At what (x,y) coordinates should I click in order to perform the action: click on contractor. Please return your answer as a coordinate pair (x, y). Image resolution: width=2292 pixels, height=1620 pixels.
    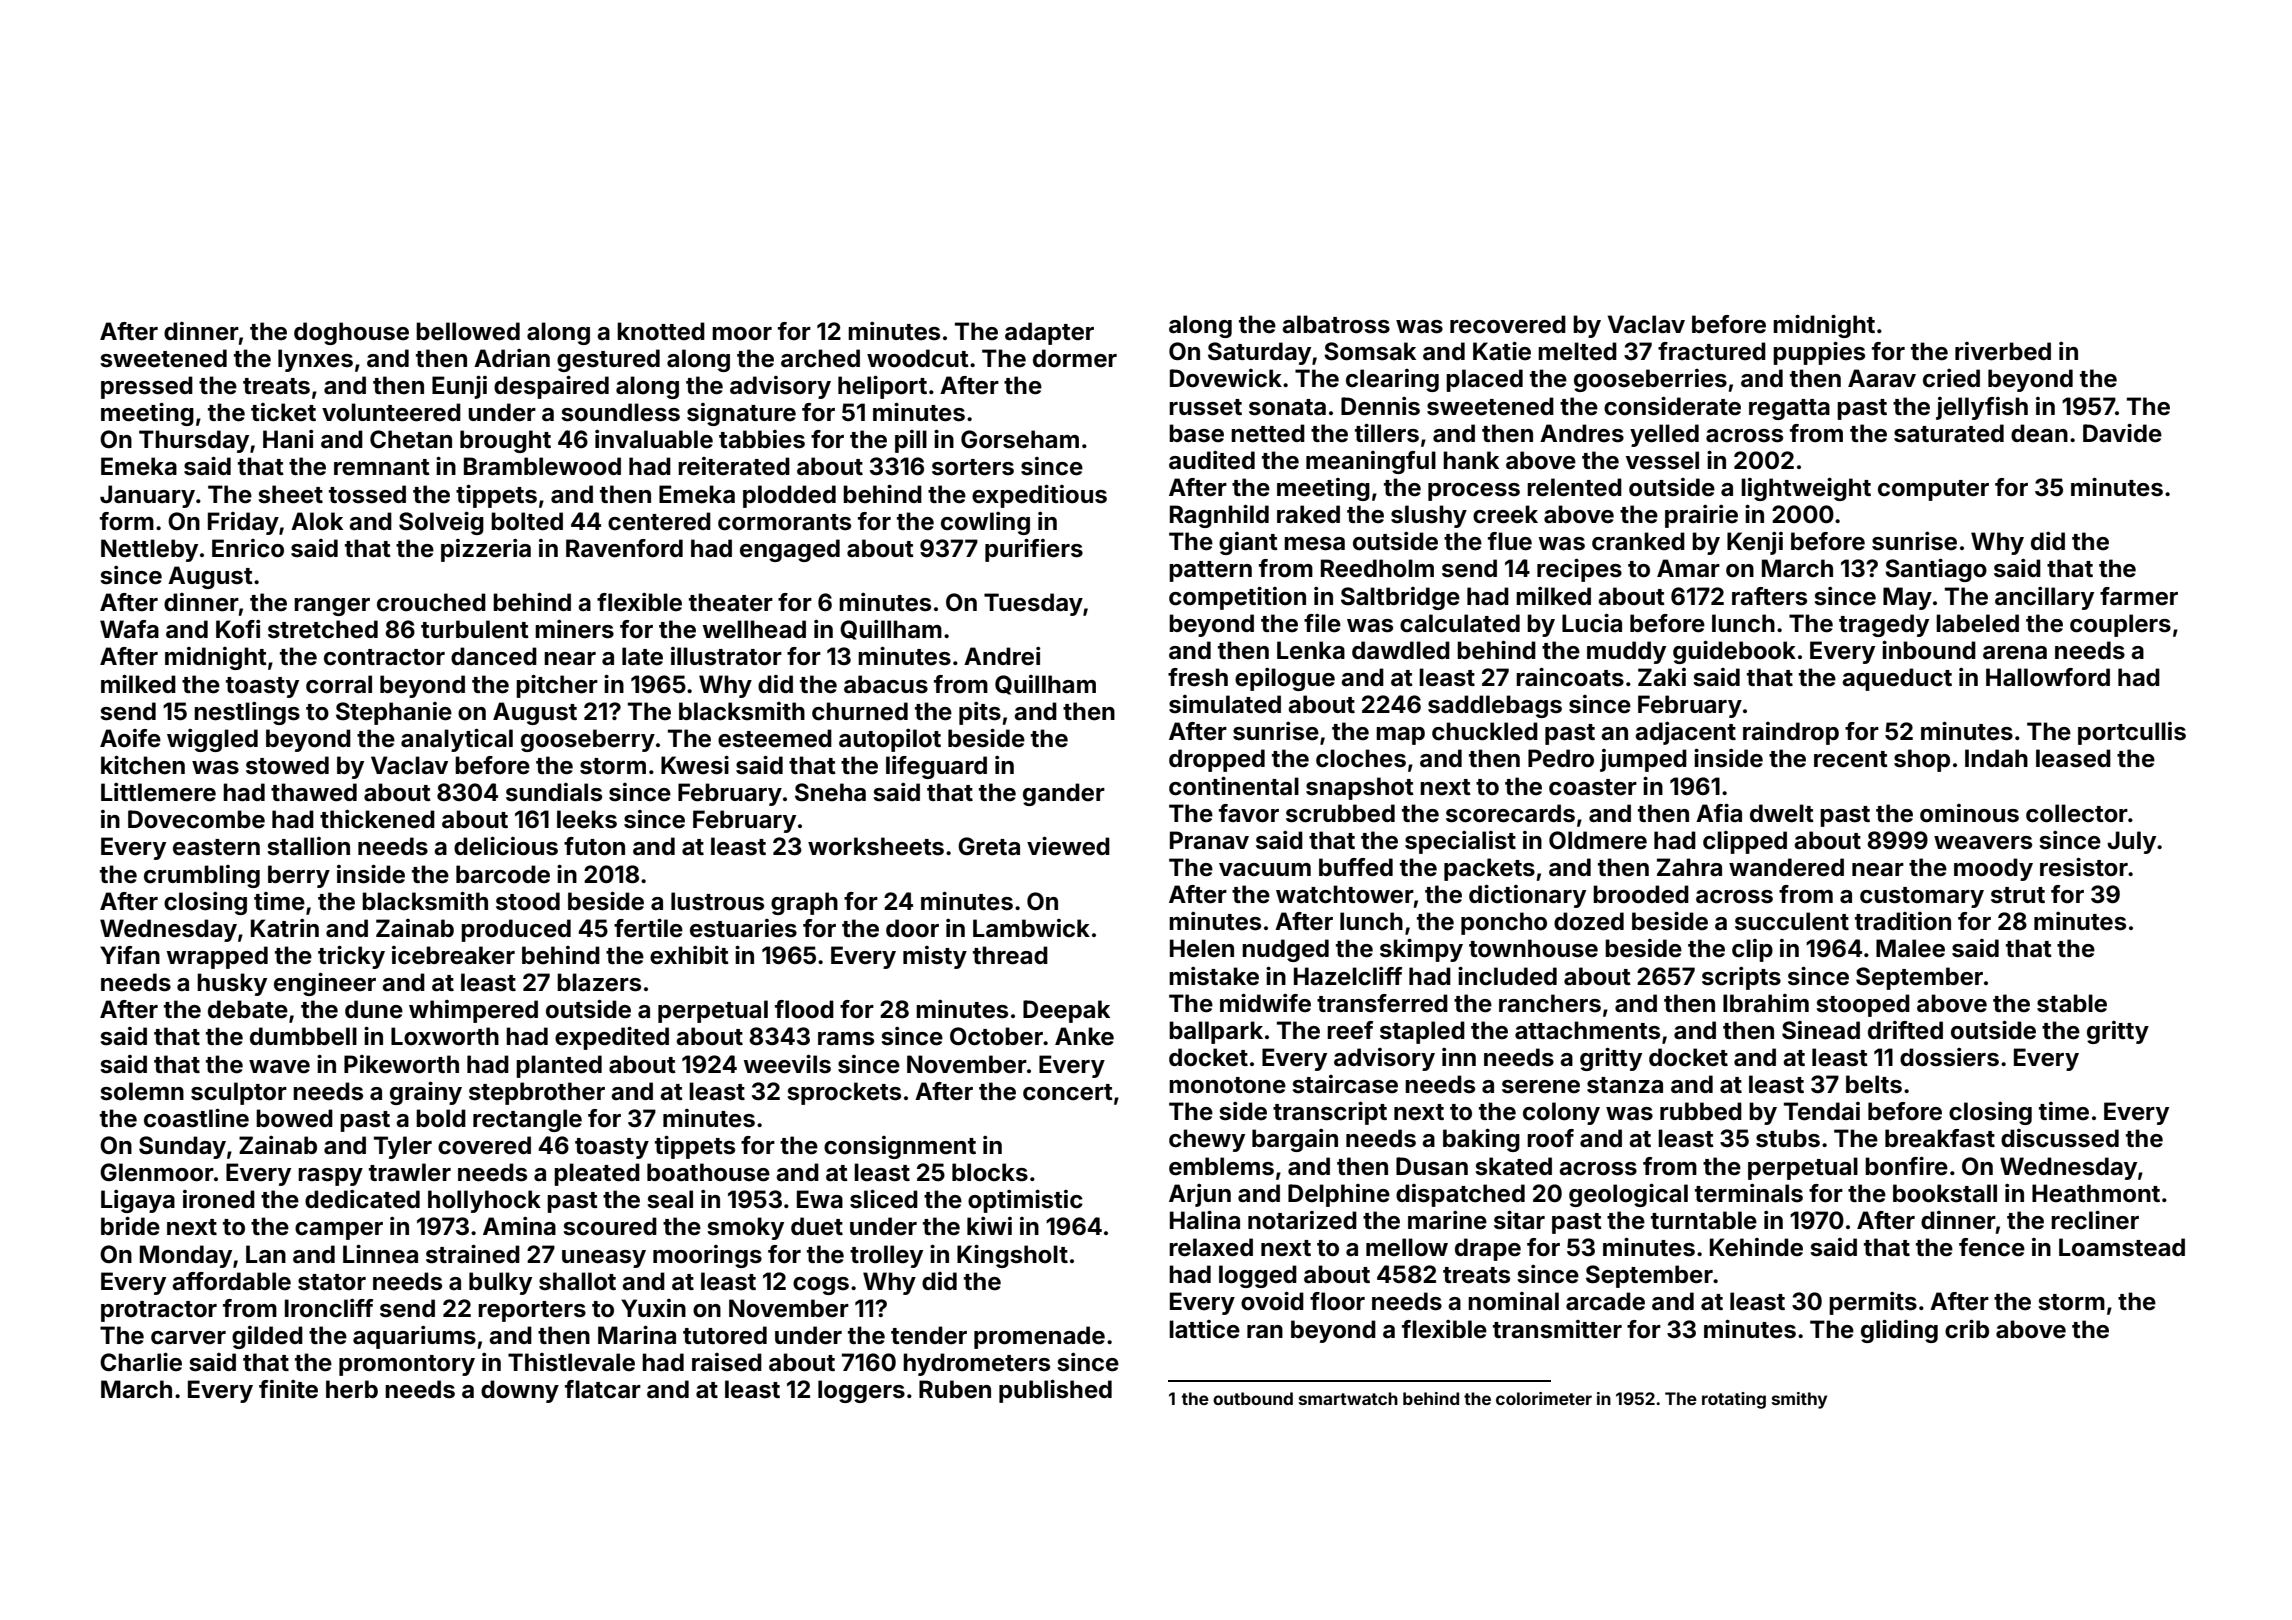
    Looking at the image, I should click on (384, 657).
